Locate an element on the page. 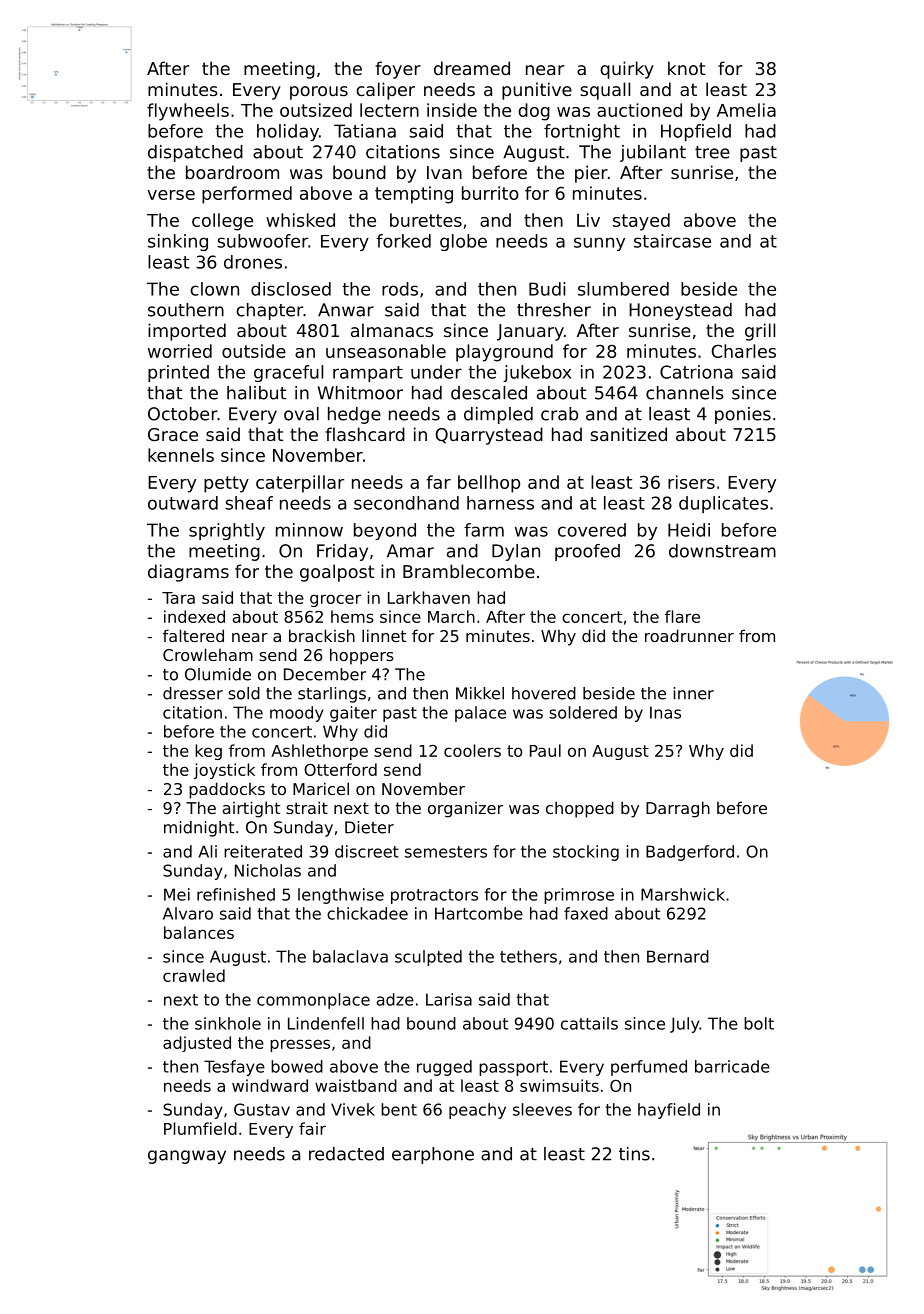  hoppers is located at coordinates (362, 656).
